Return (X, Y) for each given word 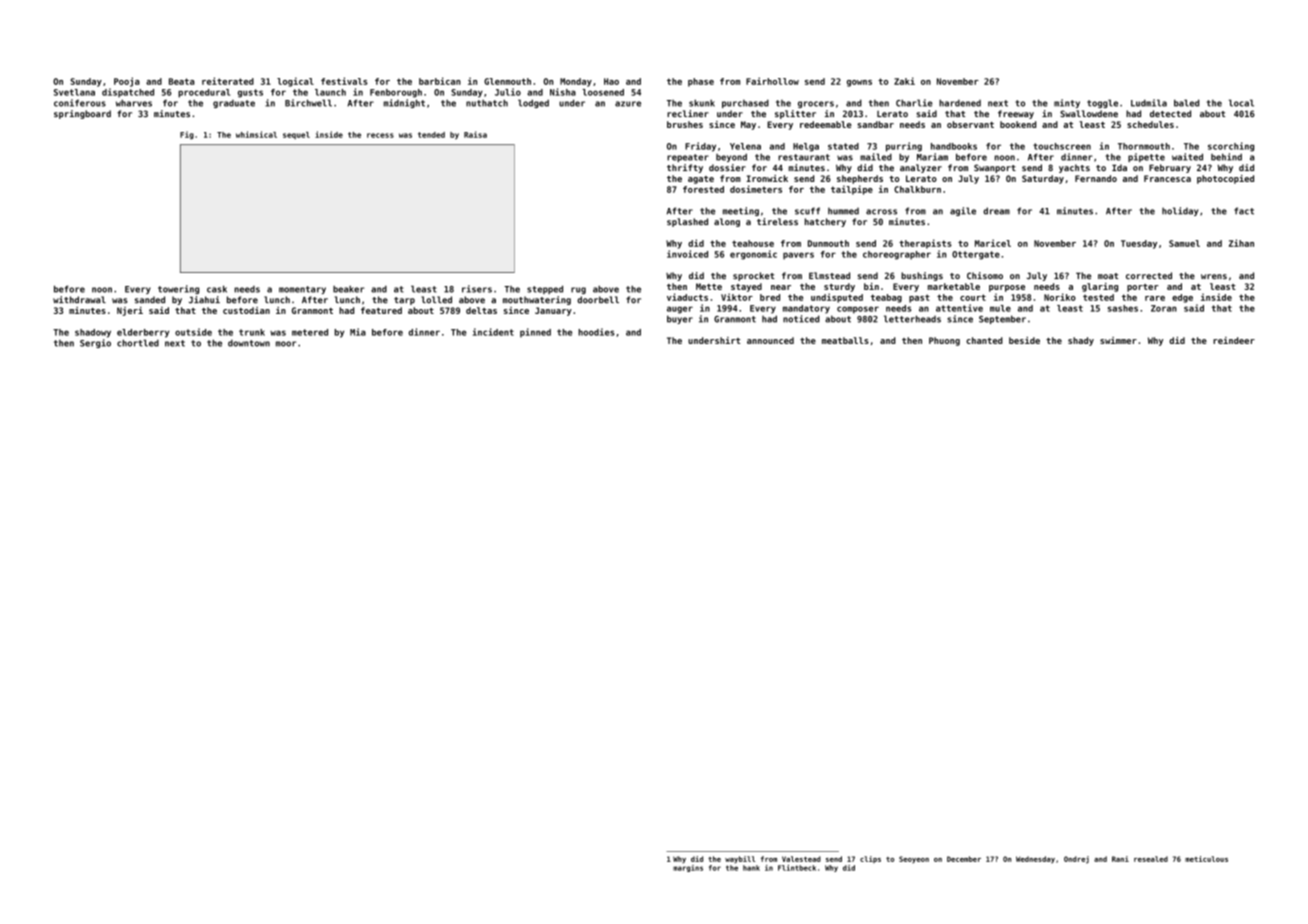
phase (701, 82)
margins (688, 868)
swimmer (1118, 340)
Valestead (801, 859)
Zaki (904, 81)
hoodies (596, 332)
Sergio (95, 343)
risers (477, 289)
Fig (187, 135)
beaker (348, 289)
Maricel (993, 243)
